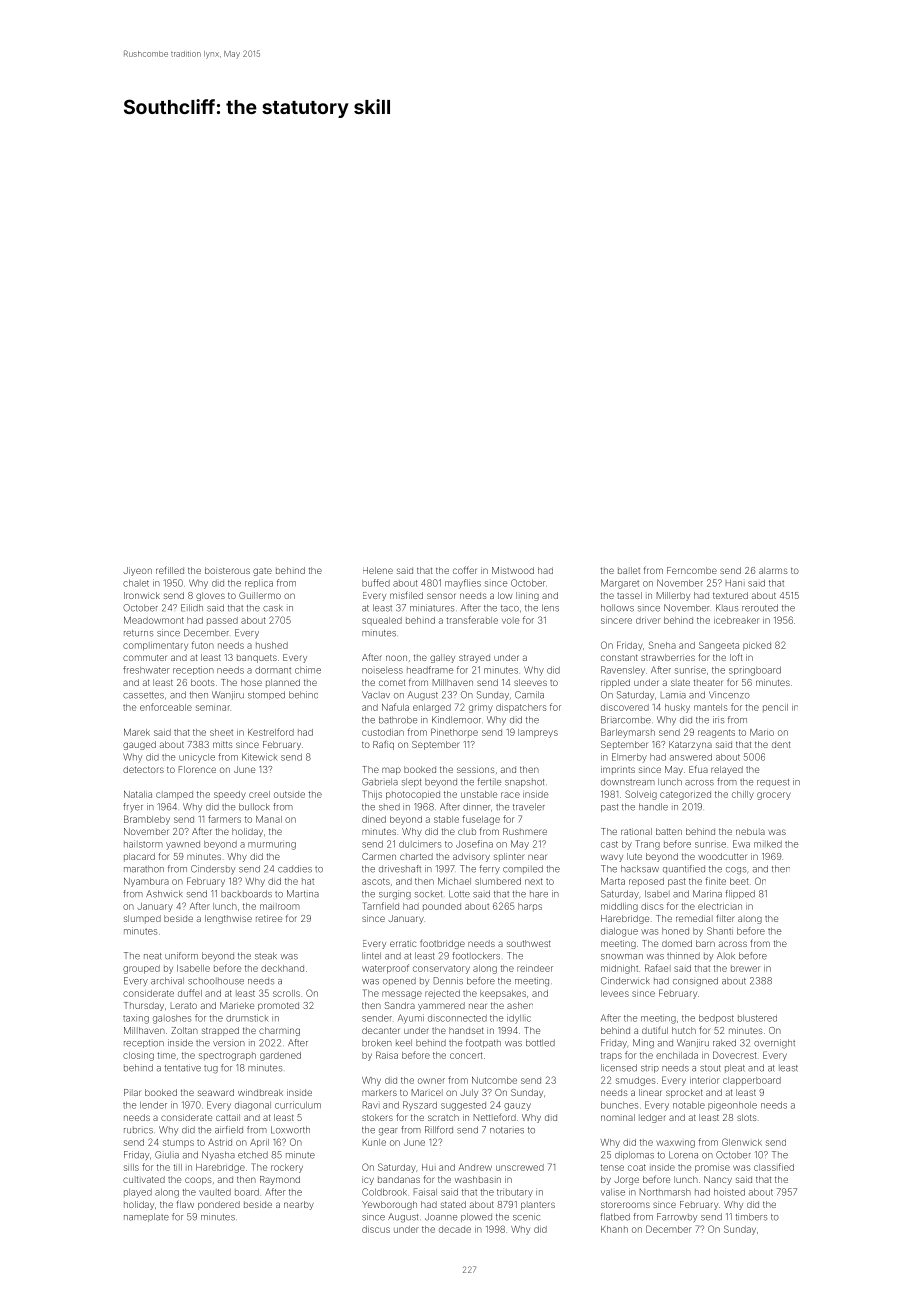  Describe the element at coordinates (138, 1193) in the image. I see `played` at that location.
